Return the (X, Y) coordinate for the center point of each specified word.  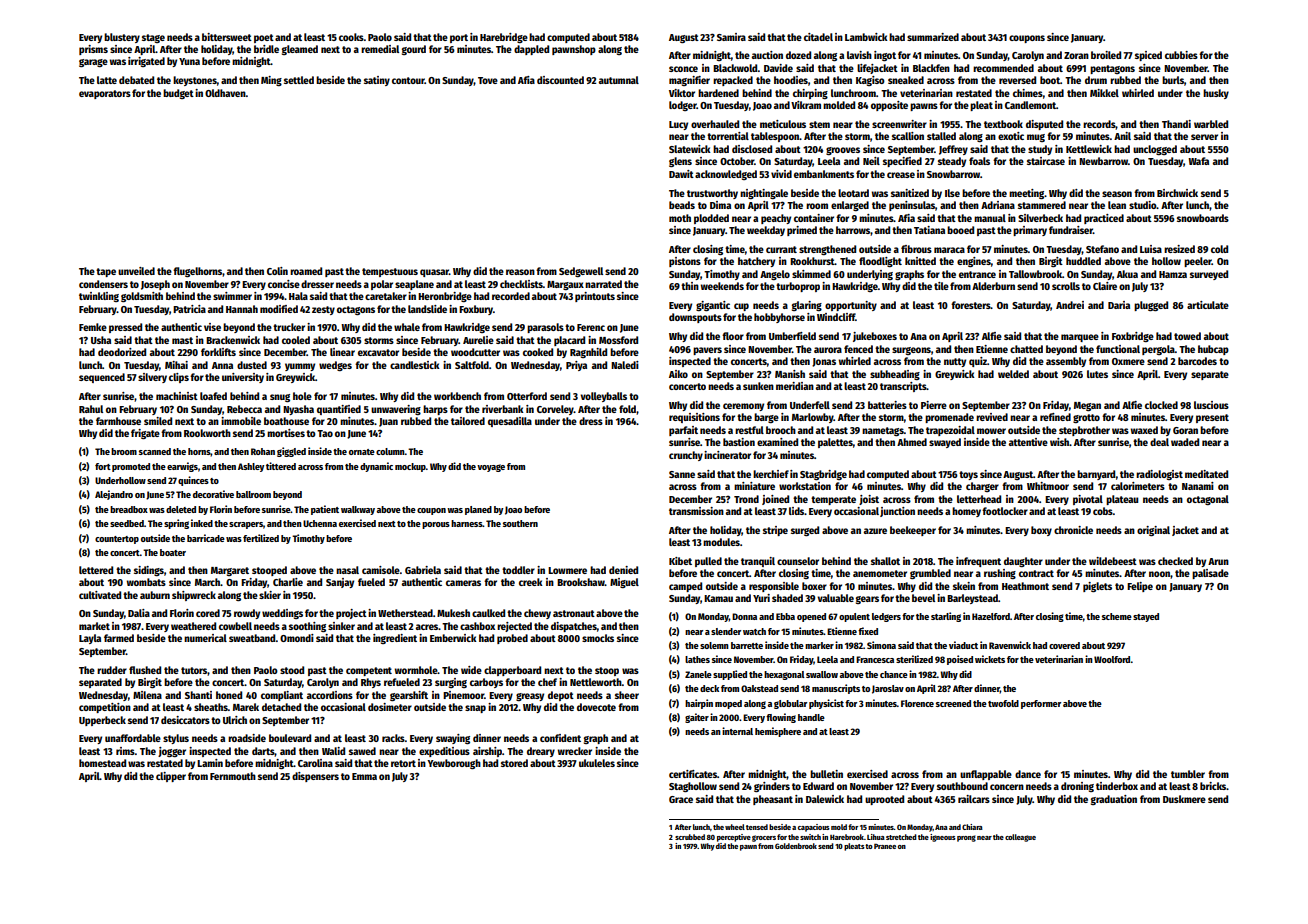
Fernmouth (233, 776)
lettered (96, 570)
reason (520, 272)
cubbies (1181, 55)
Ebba (785, 616)
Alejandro (114, 495)
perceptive (734, 838)
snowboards (1203, 218)
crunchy (686, 456)
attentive (1028, 442)
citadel (818, 37)
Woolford (1112, 659)
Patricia (189, 309)
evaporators (105, 94)
